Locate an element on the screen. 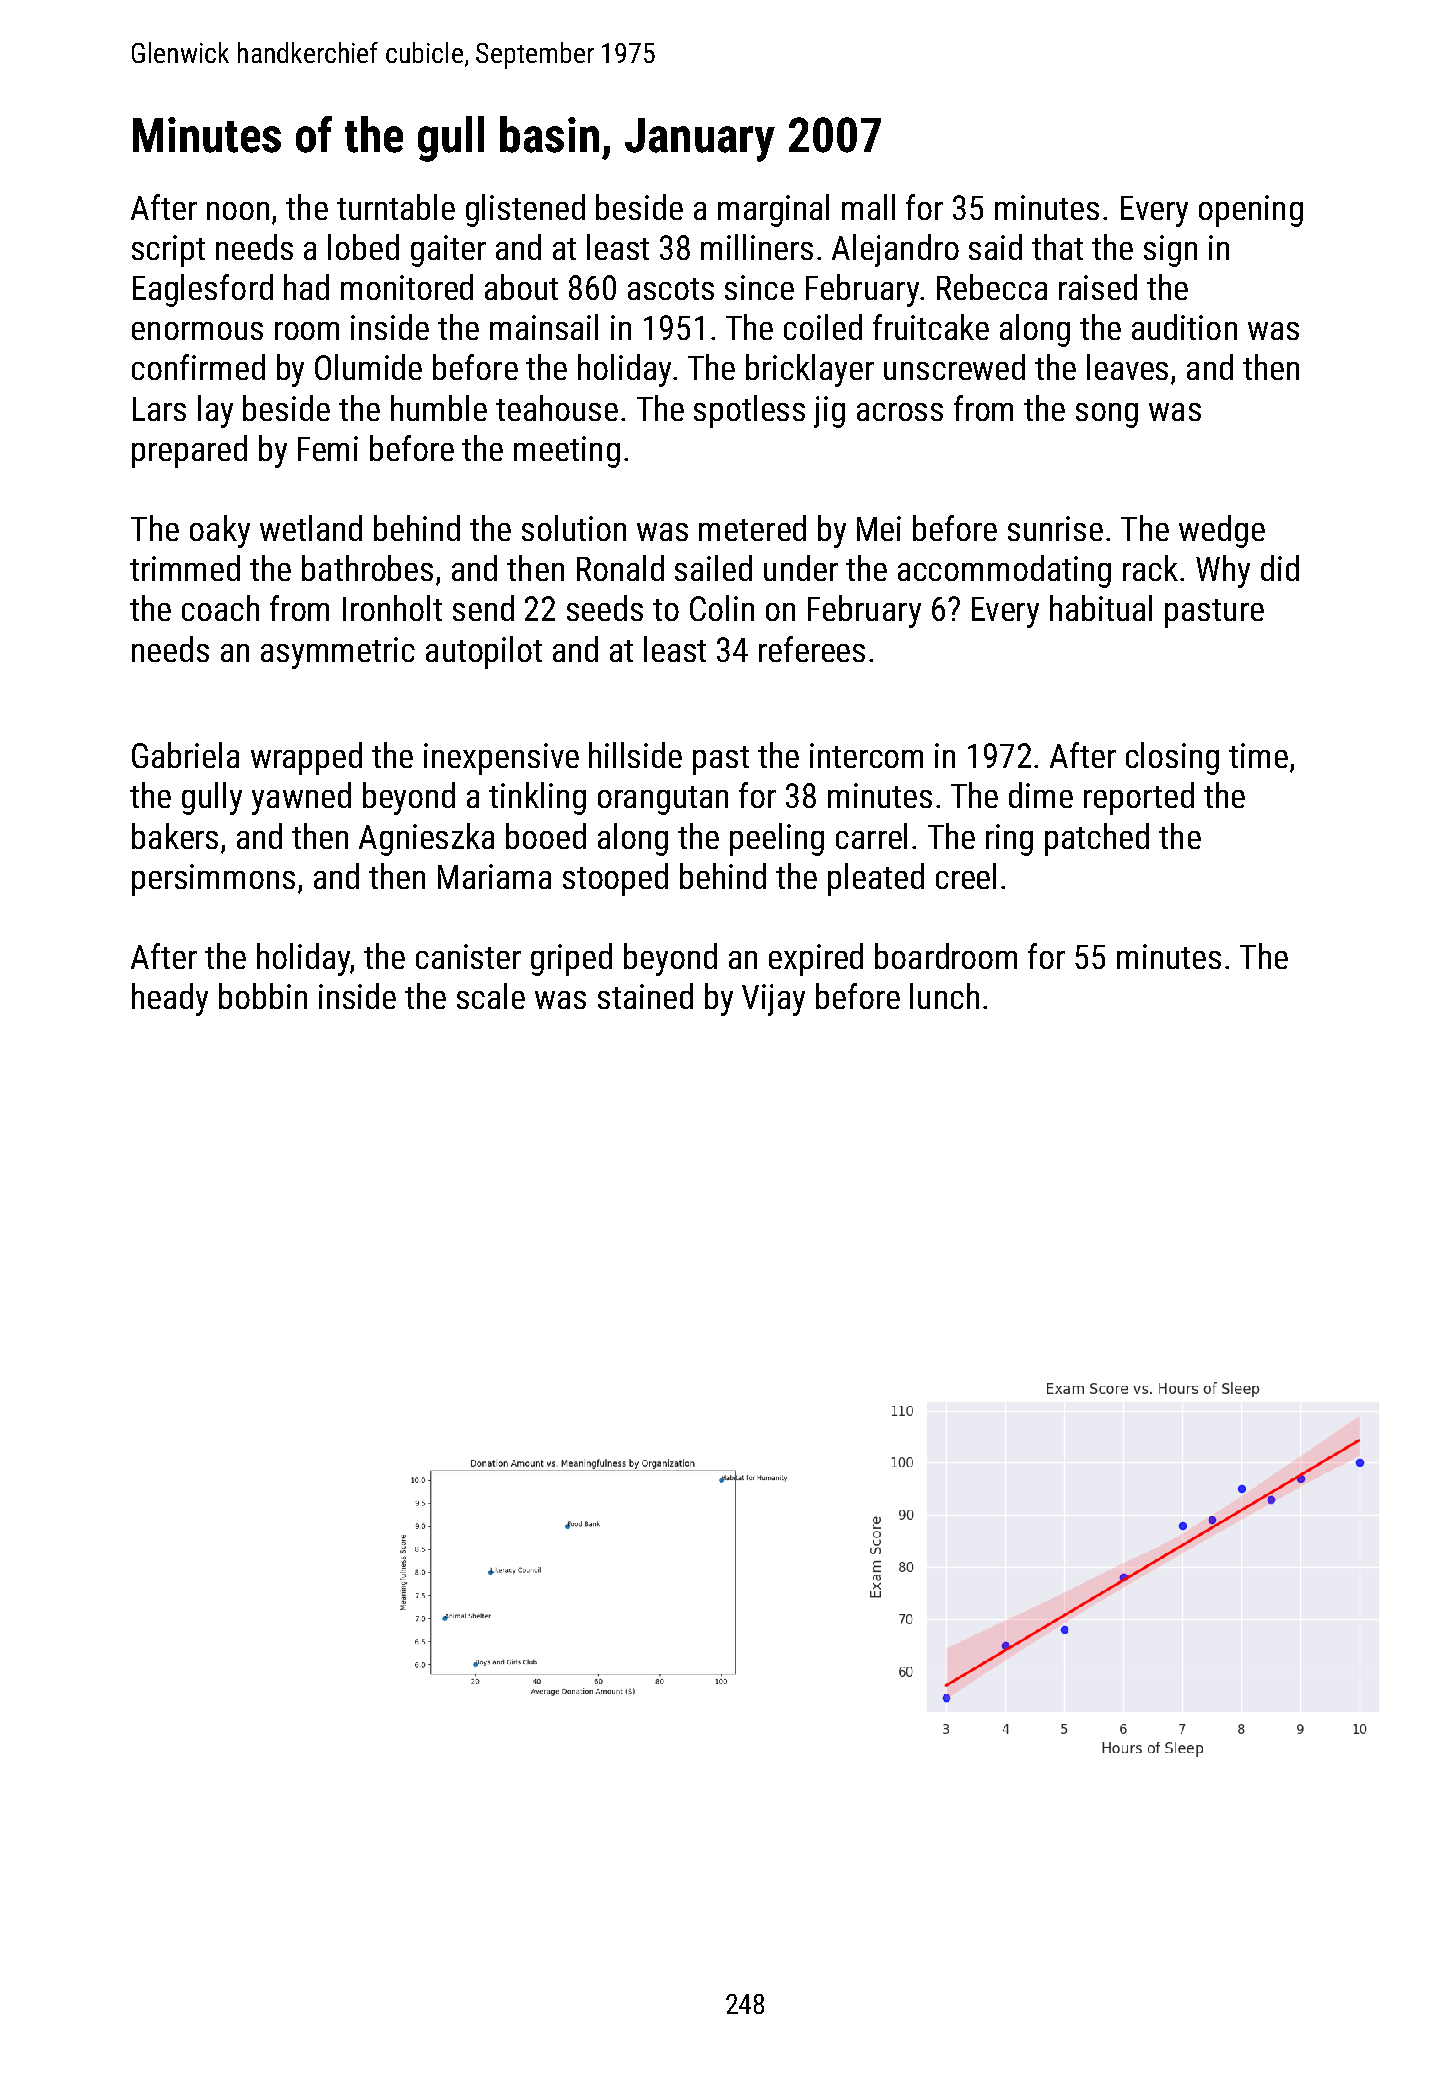  persimmons is located at coordinates (213, 880).
